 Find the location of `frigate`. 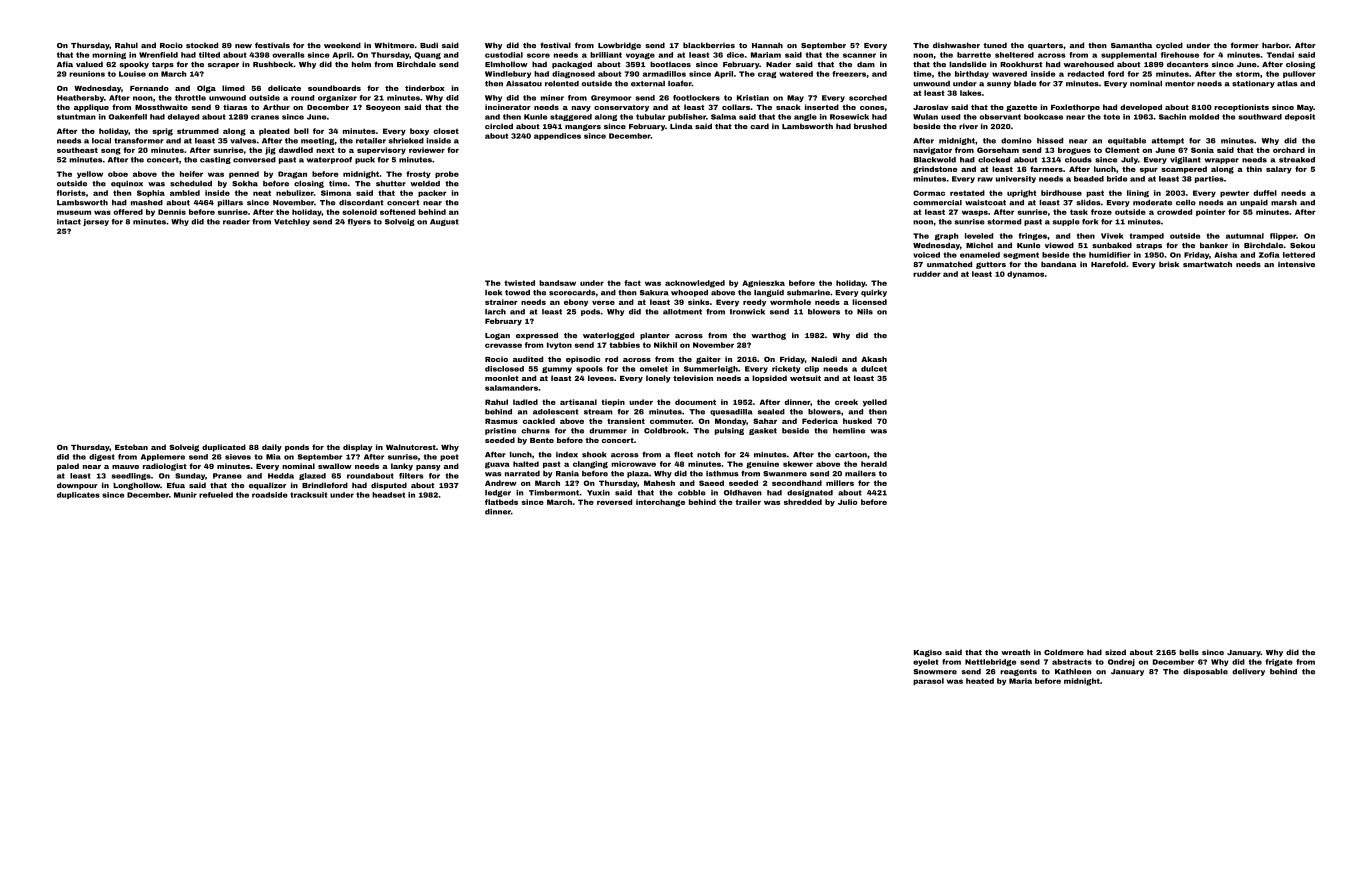

frigate is located at coordinates (1279, 662).
